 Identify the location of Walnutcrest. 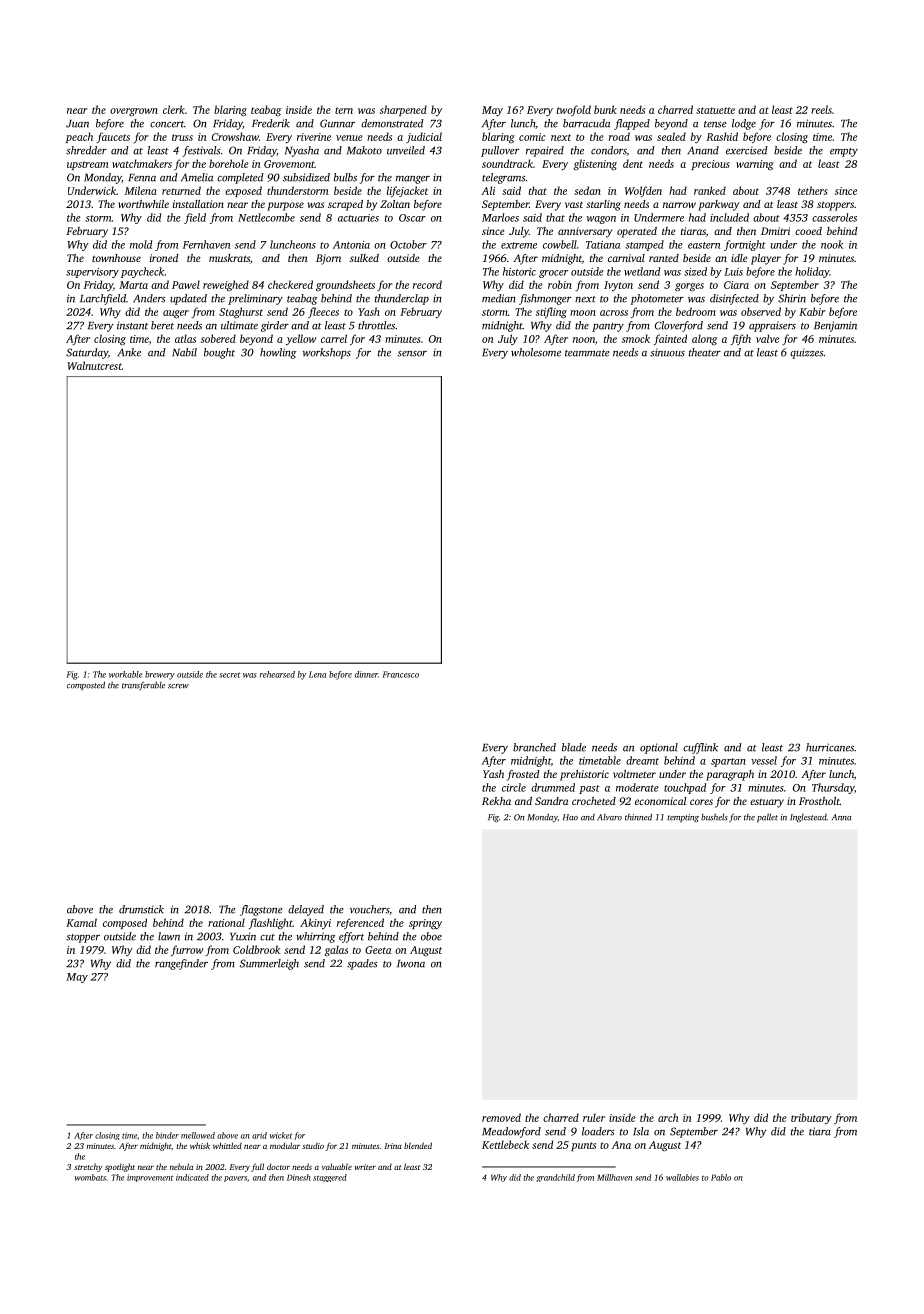
(94, 365).
